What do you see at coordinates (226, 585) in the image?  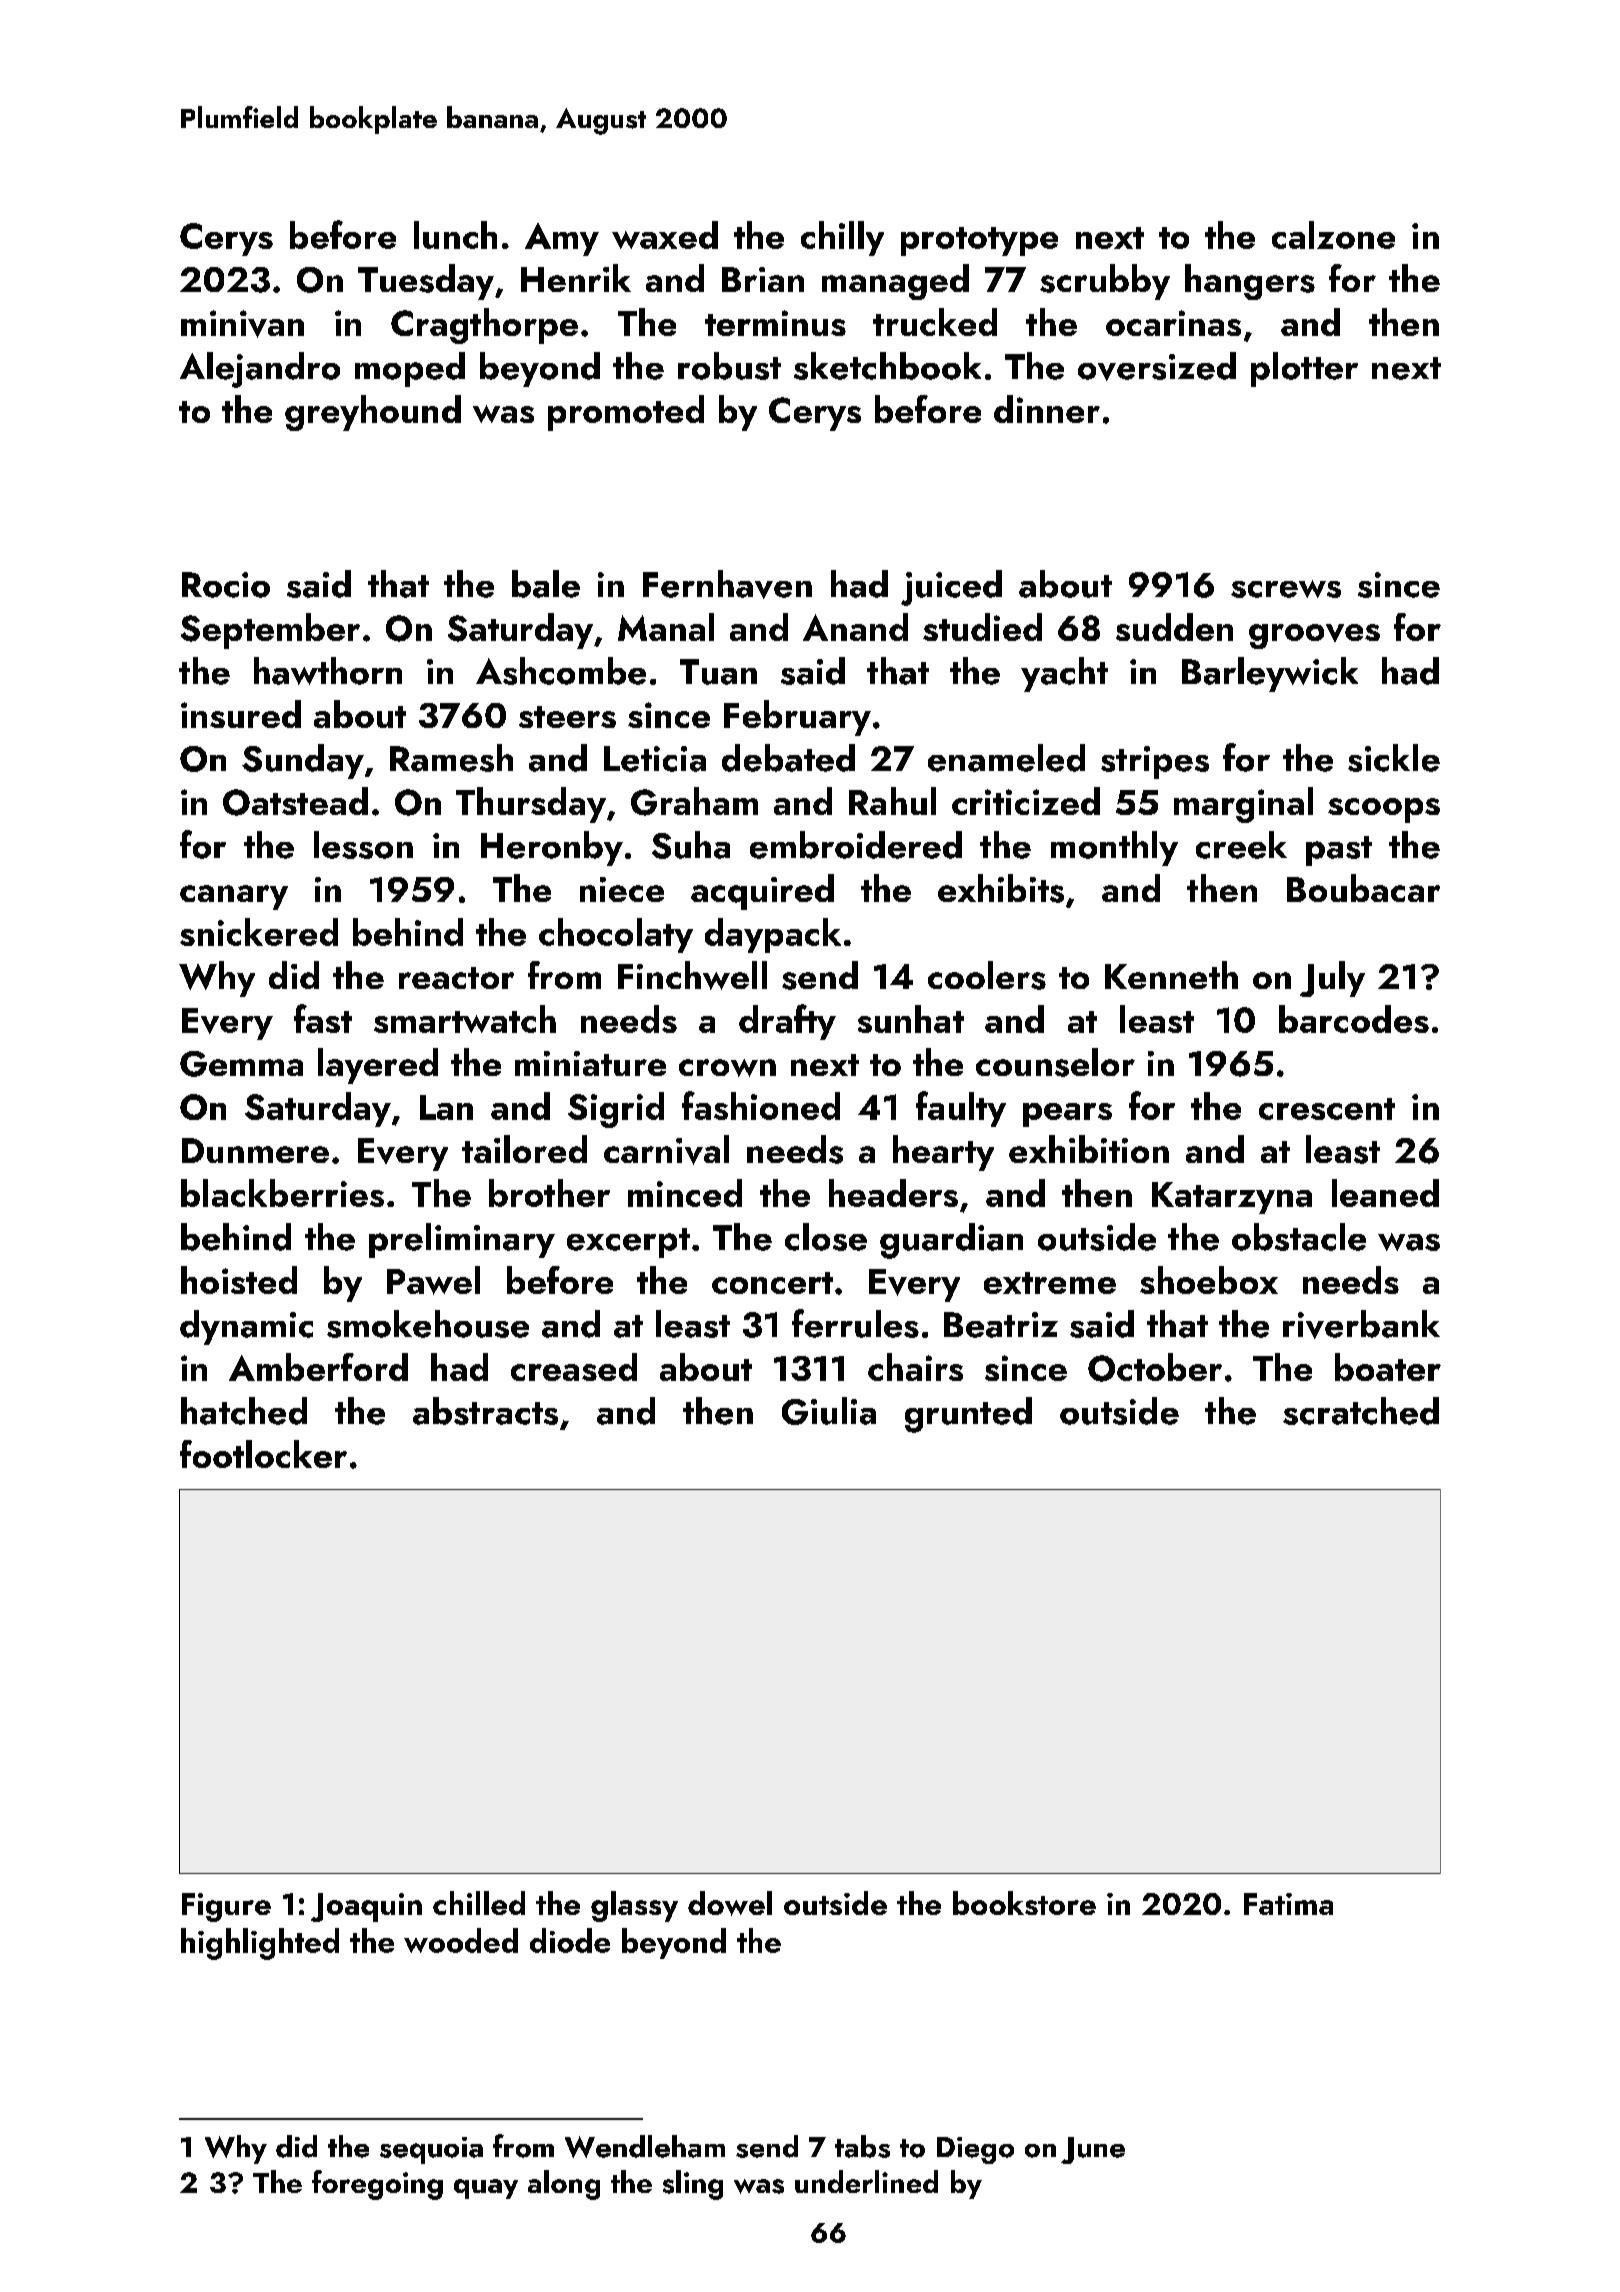 I see `Rocio` at bounding box center [226, 585].
